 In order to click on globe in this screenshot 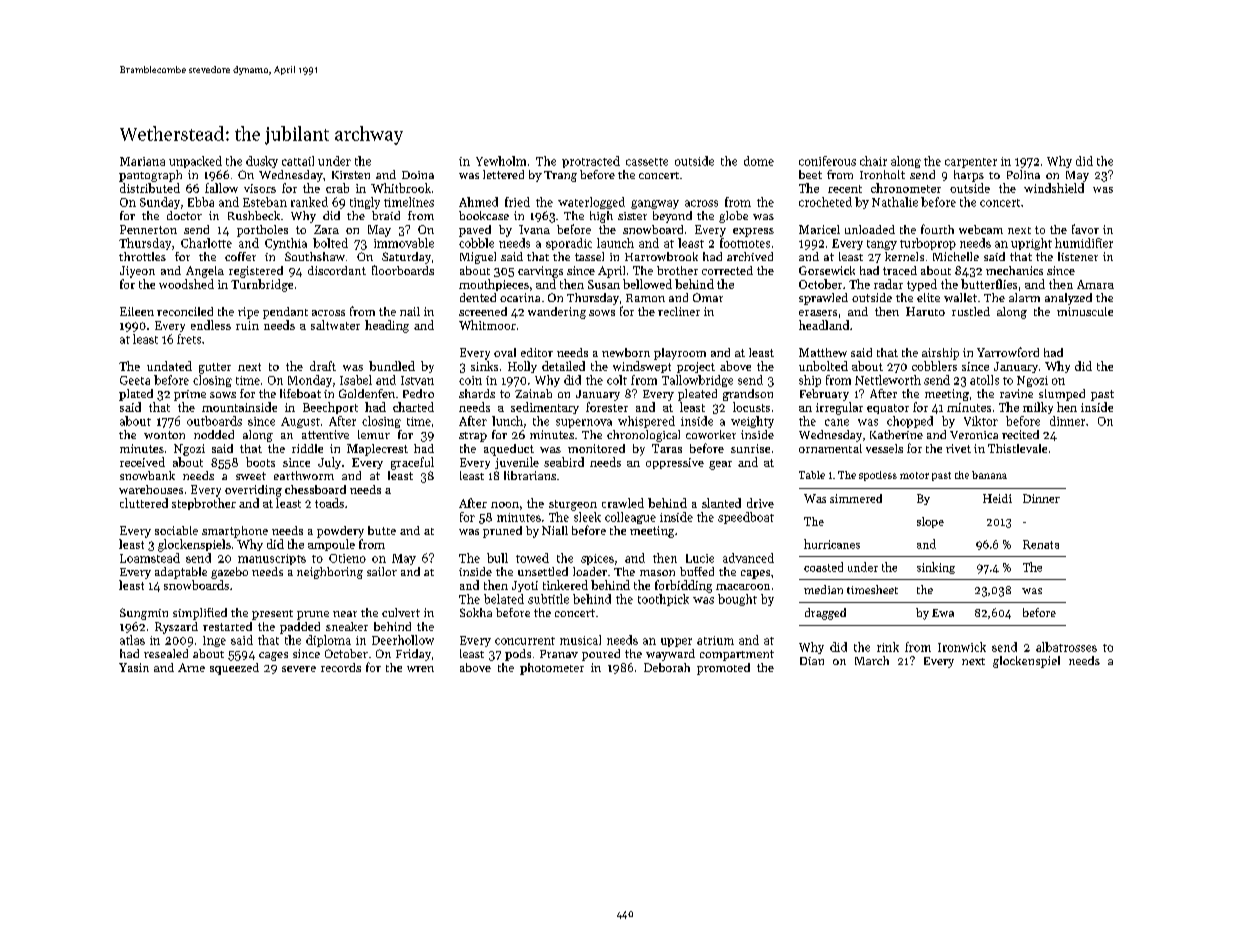, I will do `click(733, 217)`.
